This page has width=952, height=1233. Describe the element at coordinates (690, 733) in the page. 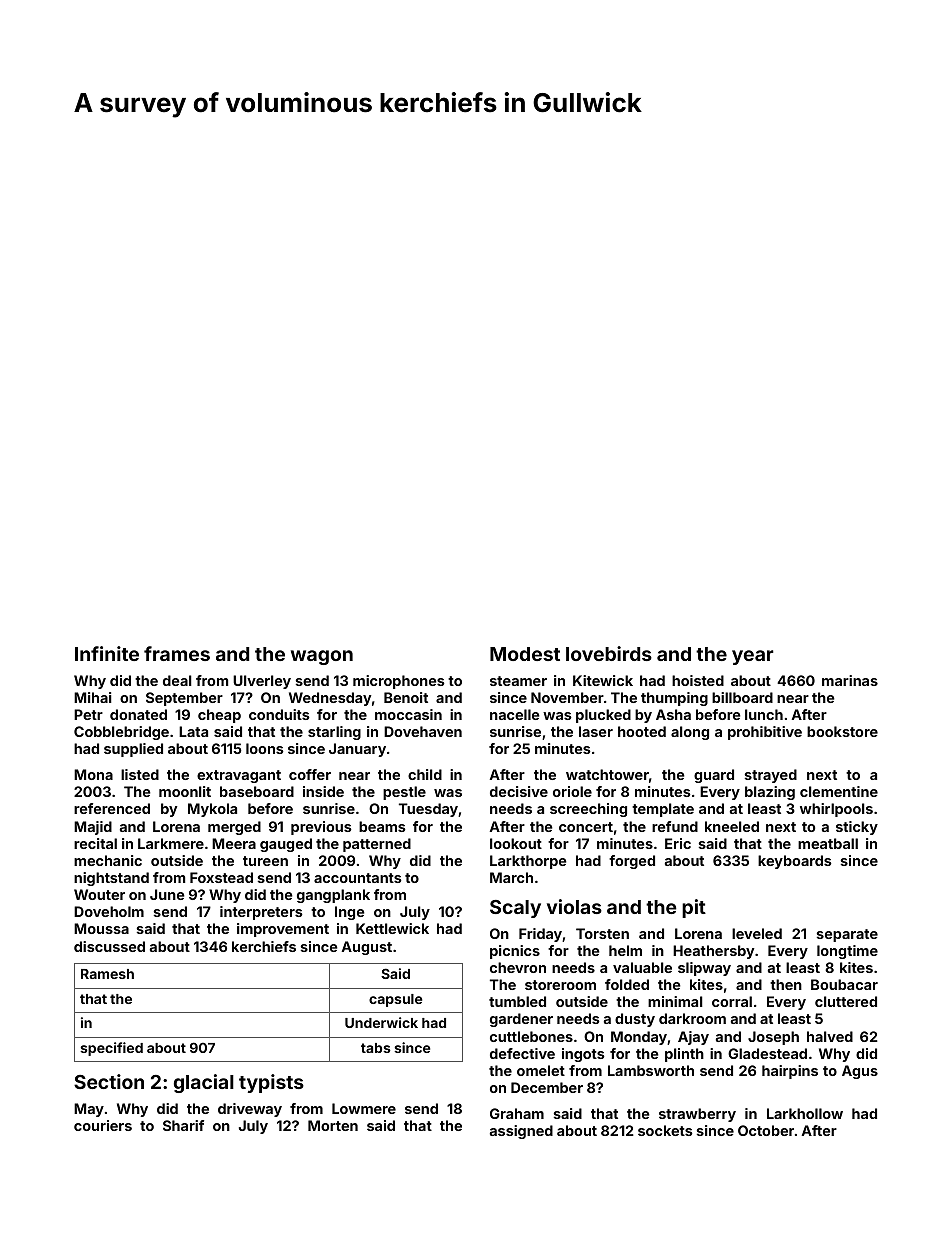

I see `along` at that location.
